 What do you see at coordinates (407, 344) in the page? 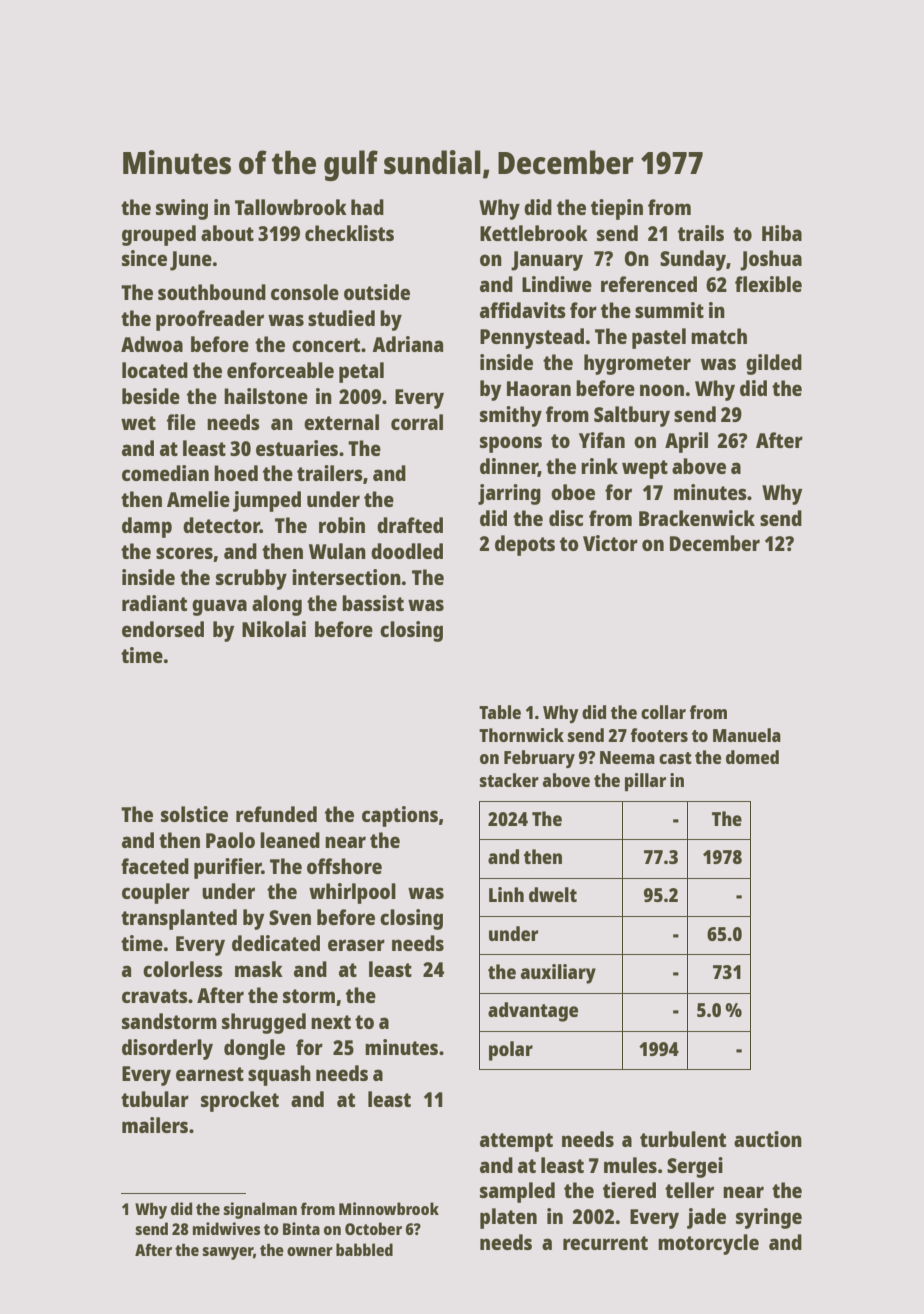
I see `Adriana` at bounding box center [407, 344].
